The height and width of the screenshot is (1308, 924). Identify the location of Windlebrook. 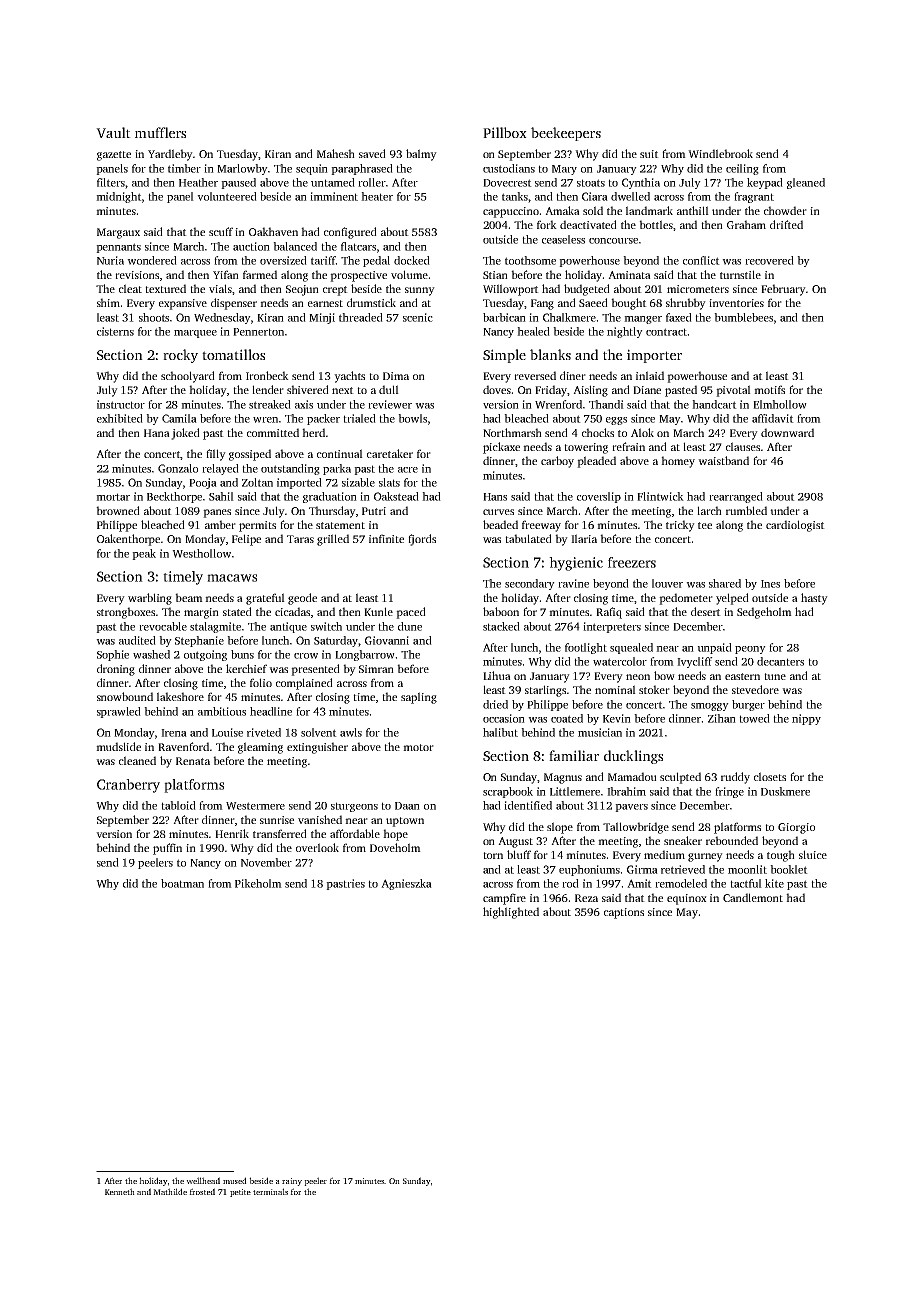
(720, 153).
